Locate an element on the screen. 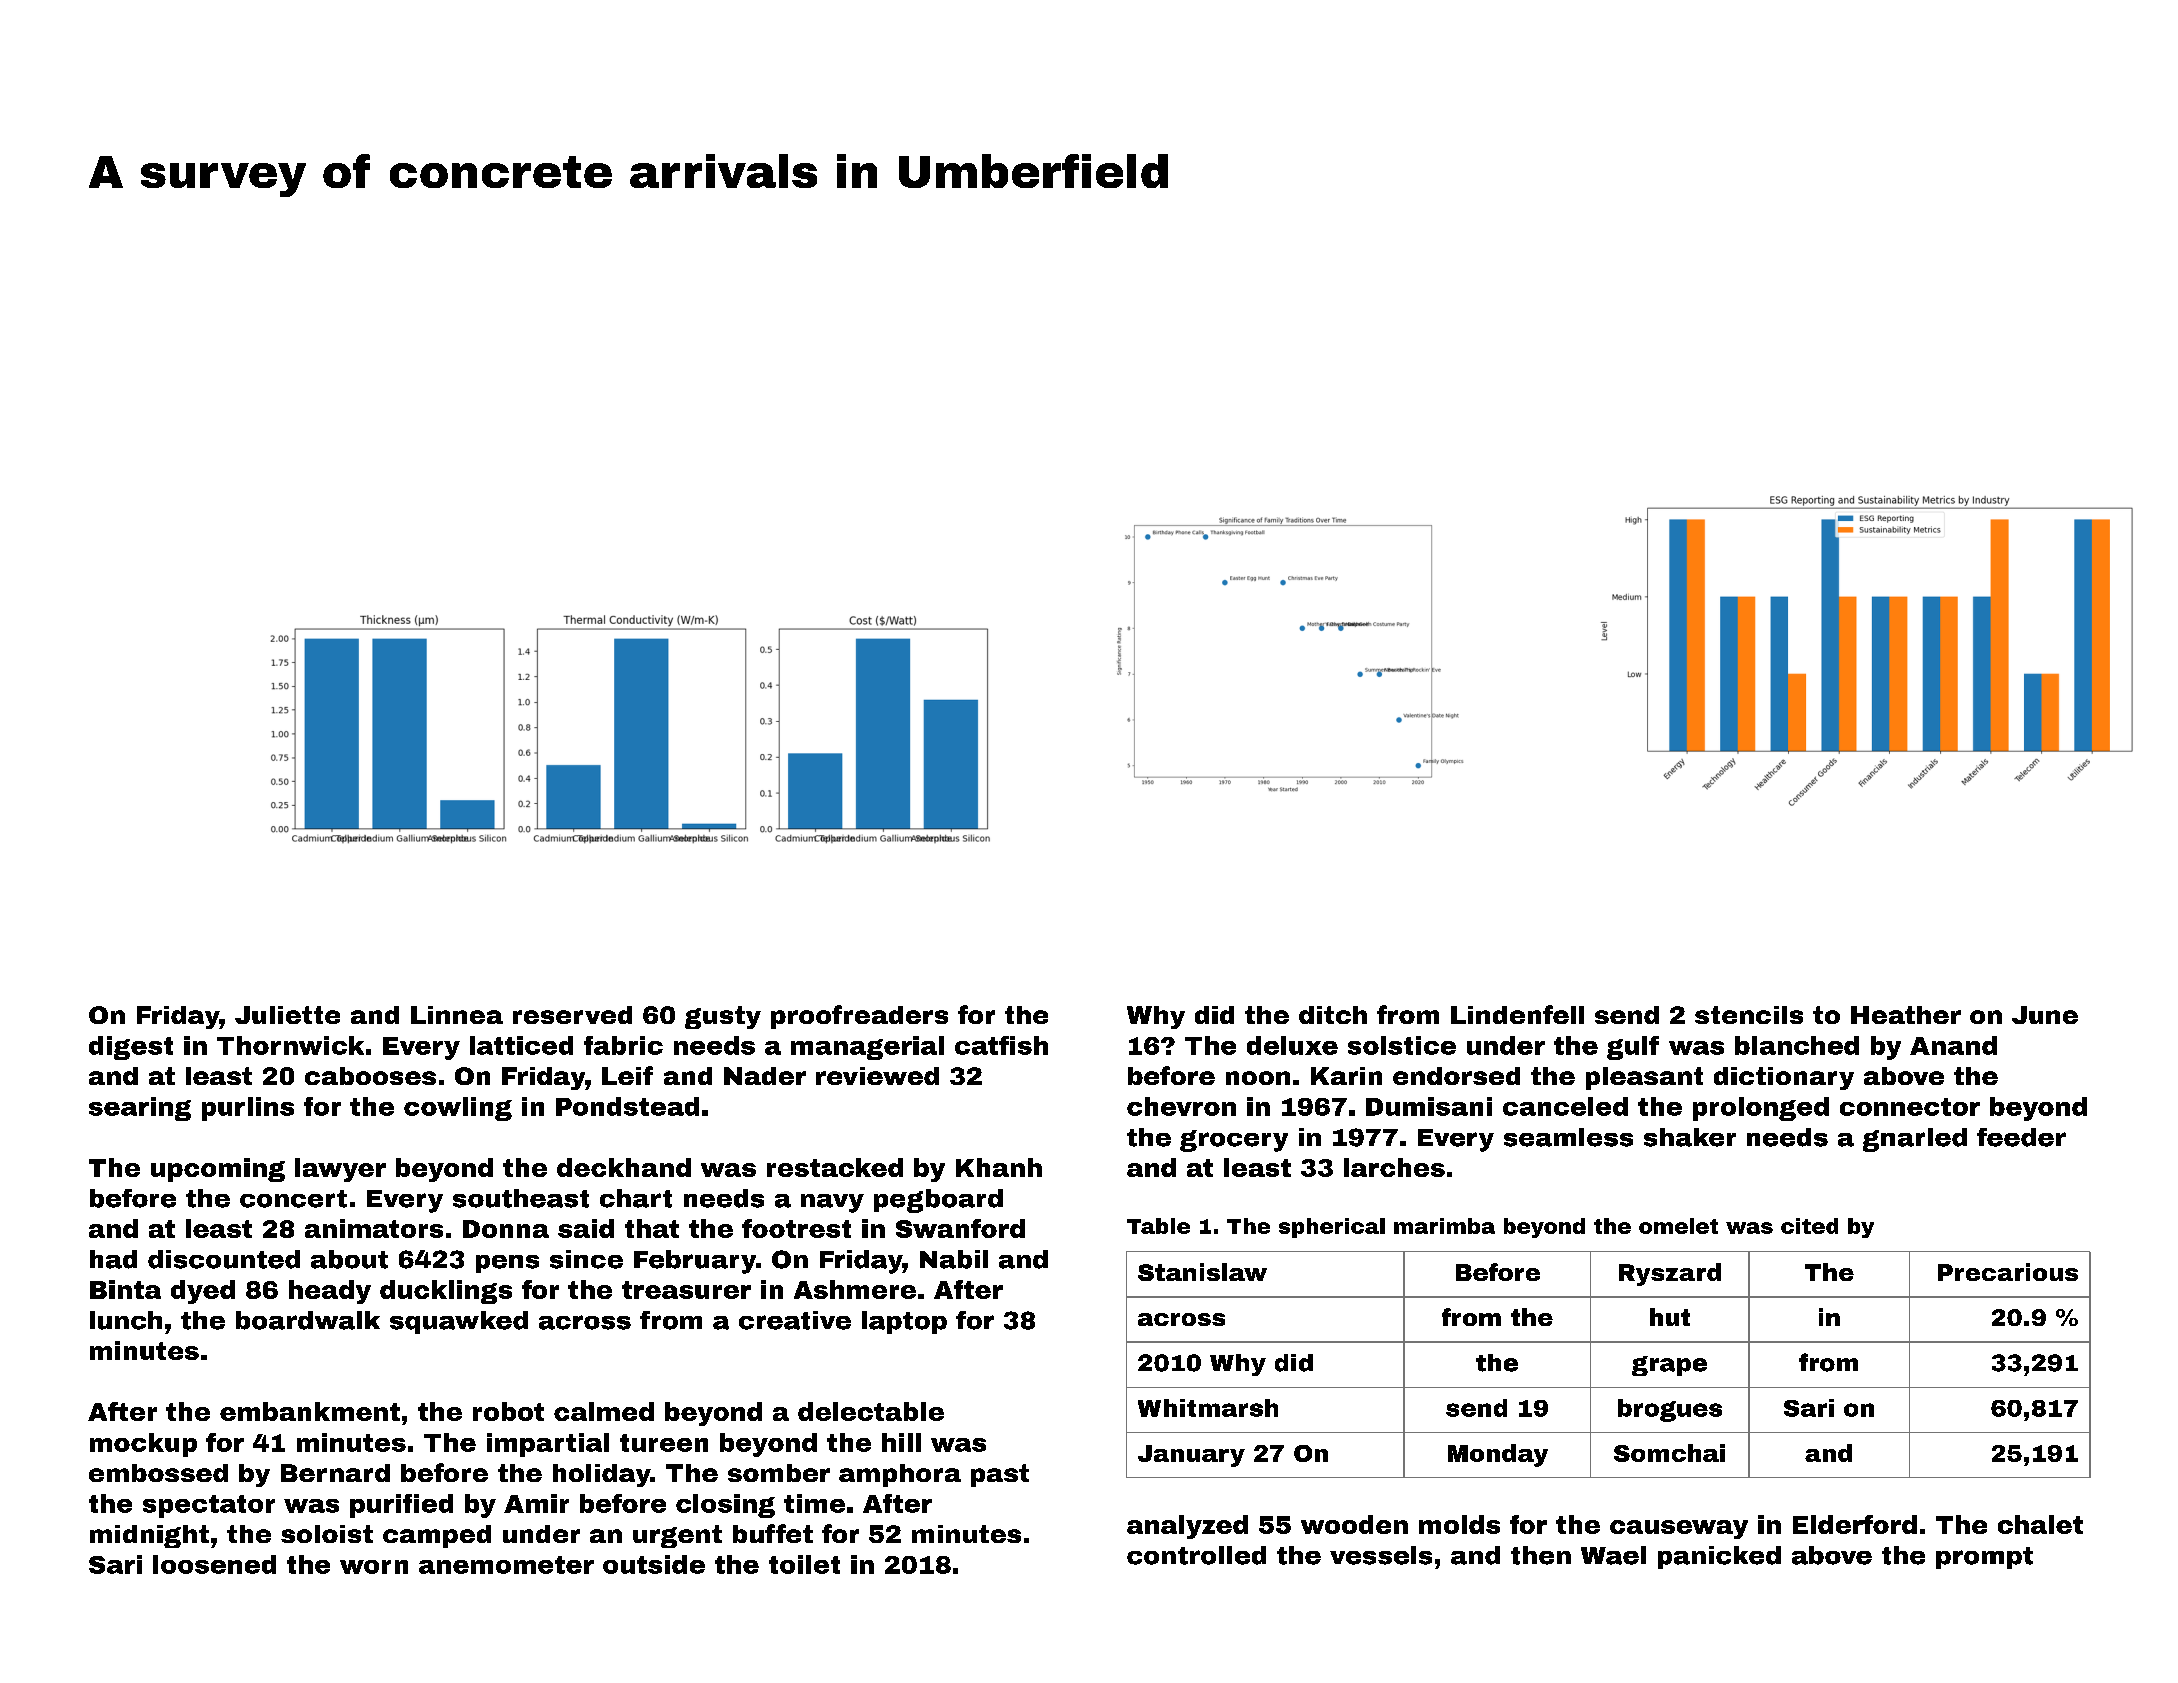  squawked is located at coordinates (459, 1322).
